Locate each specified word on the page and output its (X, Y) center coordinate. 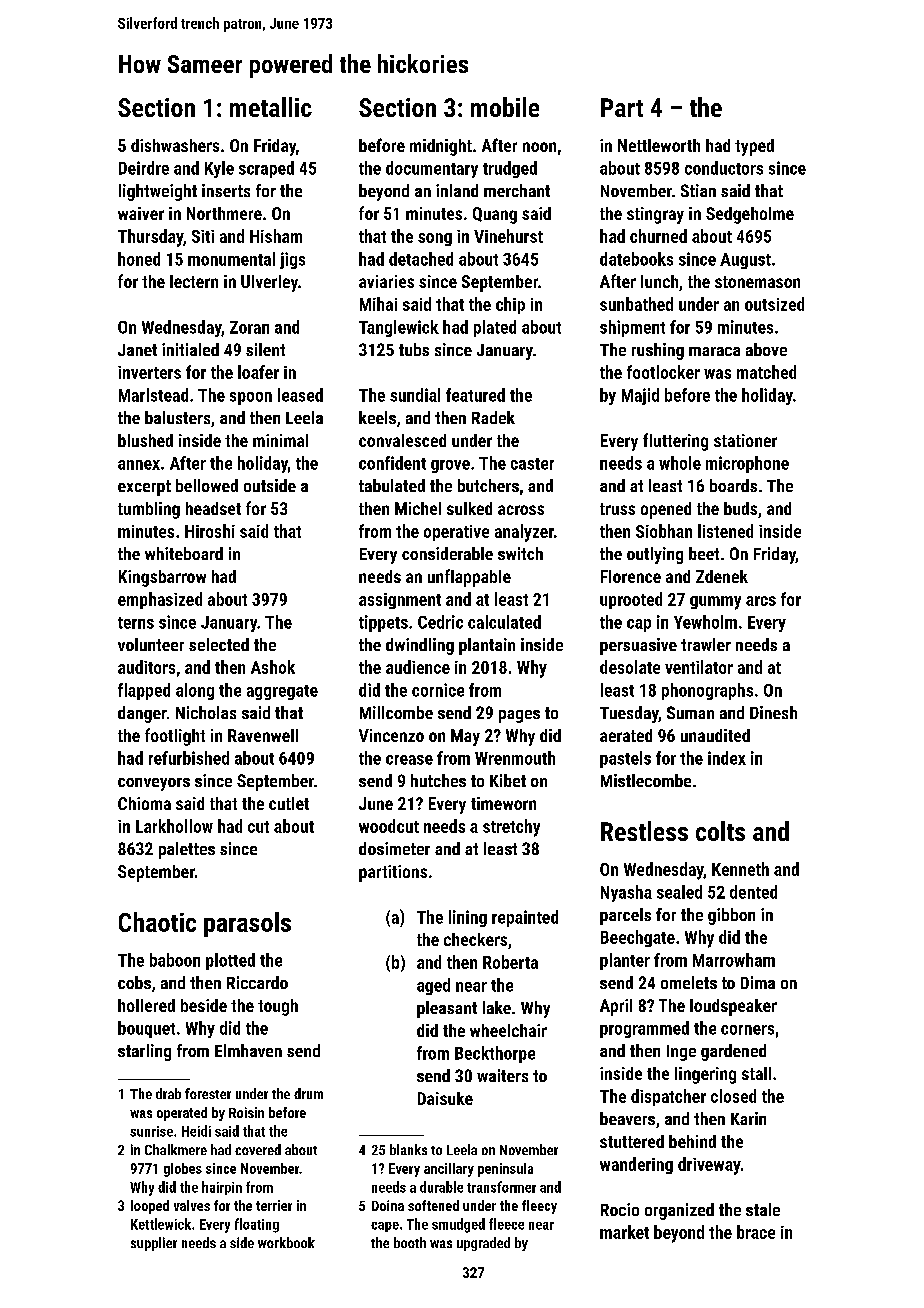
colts (720, 831)
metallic (271, 107)
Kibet (508, 780)
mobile (505, 107)
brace (756, 1232)
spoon (251, 398)
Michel (418, 508)
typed (754, 147)
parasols (247, 924)
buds (740, 508)
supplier (154, 1244)
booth (410, 1242)
